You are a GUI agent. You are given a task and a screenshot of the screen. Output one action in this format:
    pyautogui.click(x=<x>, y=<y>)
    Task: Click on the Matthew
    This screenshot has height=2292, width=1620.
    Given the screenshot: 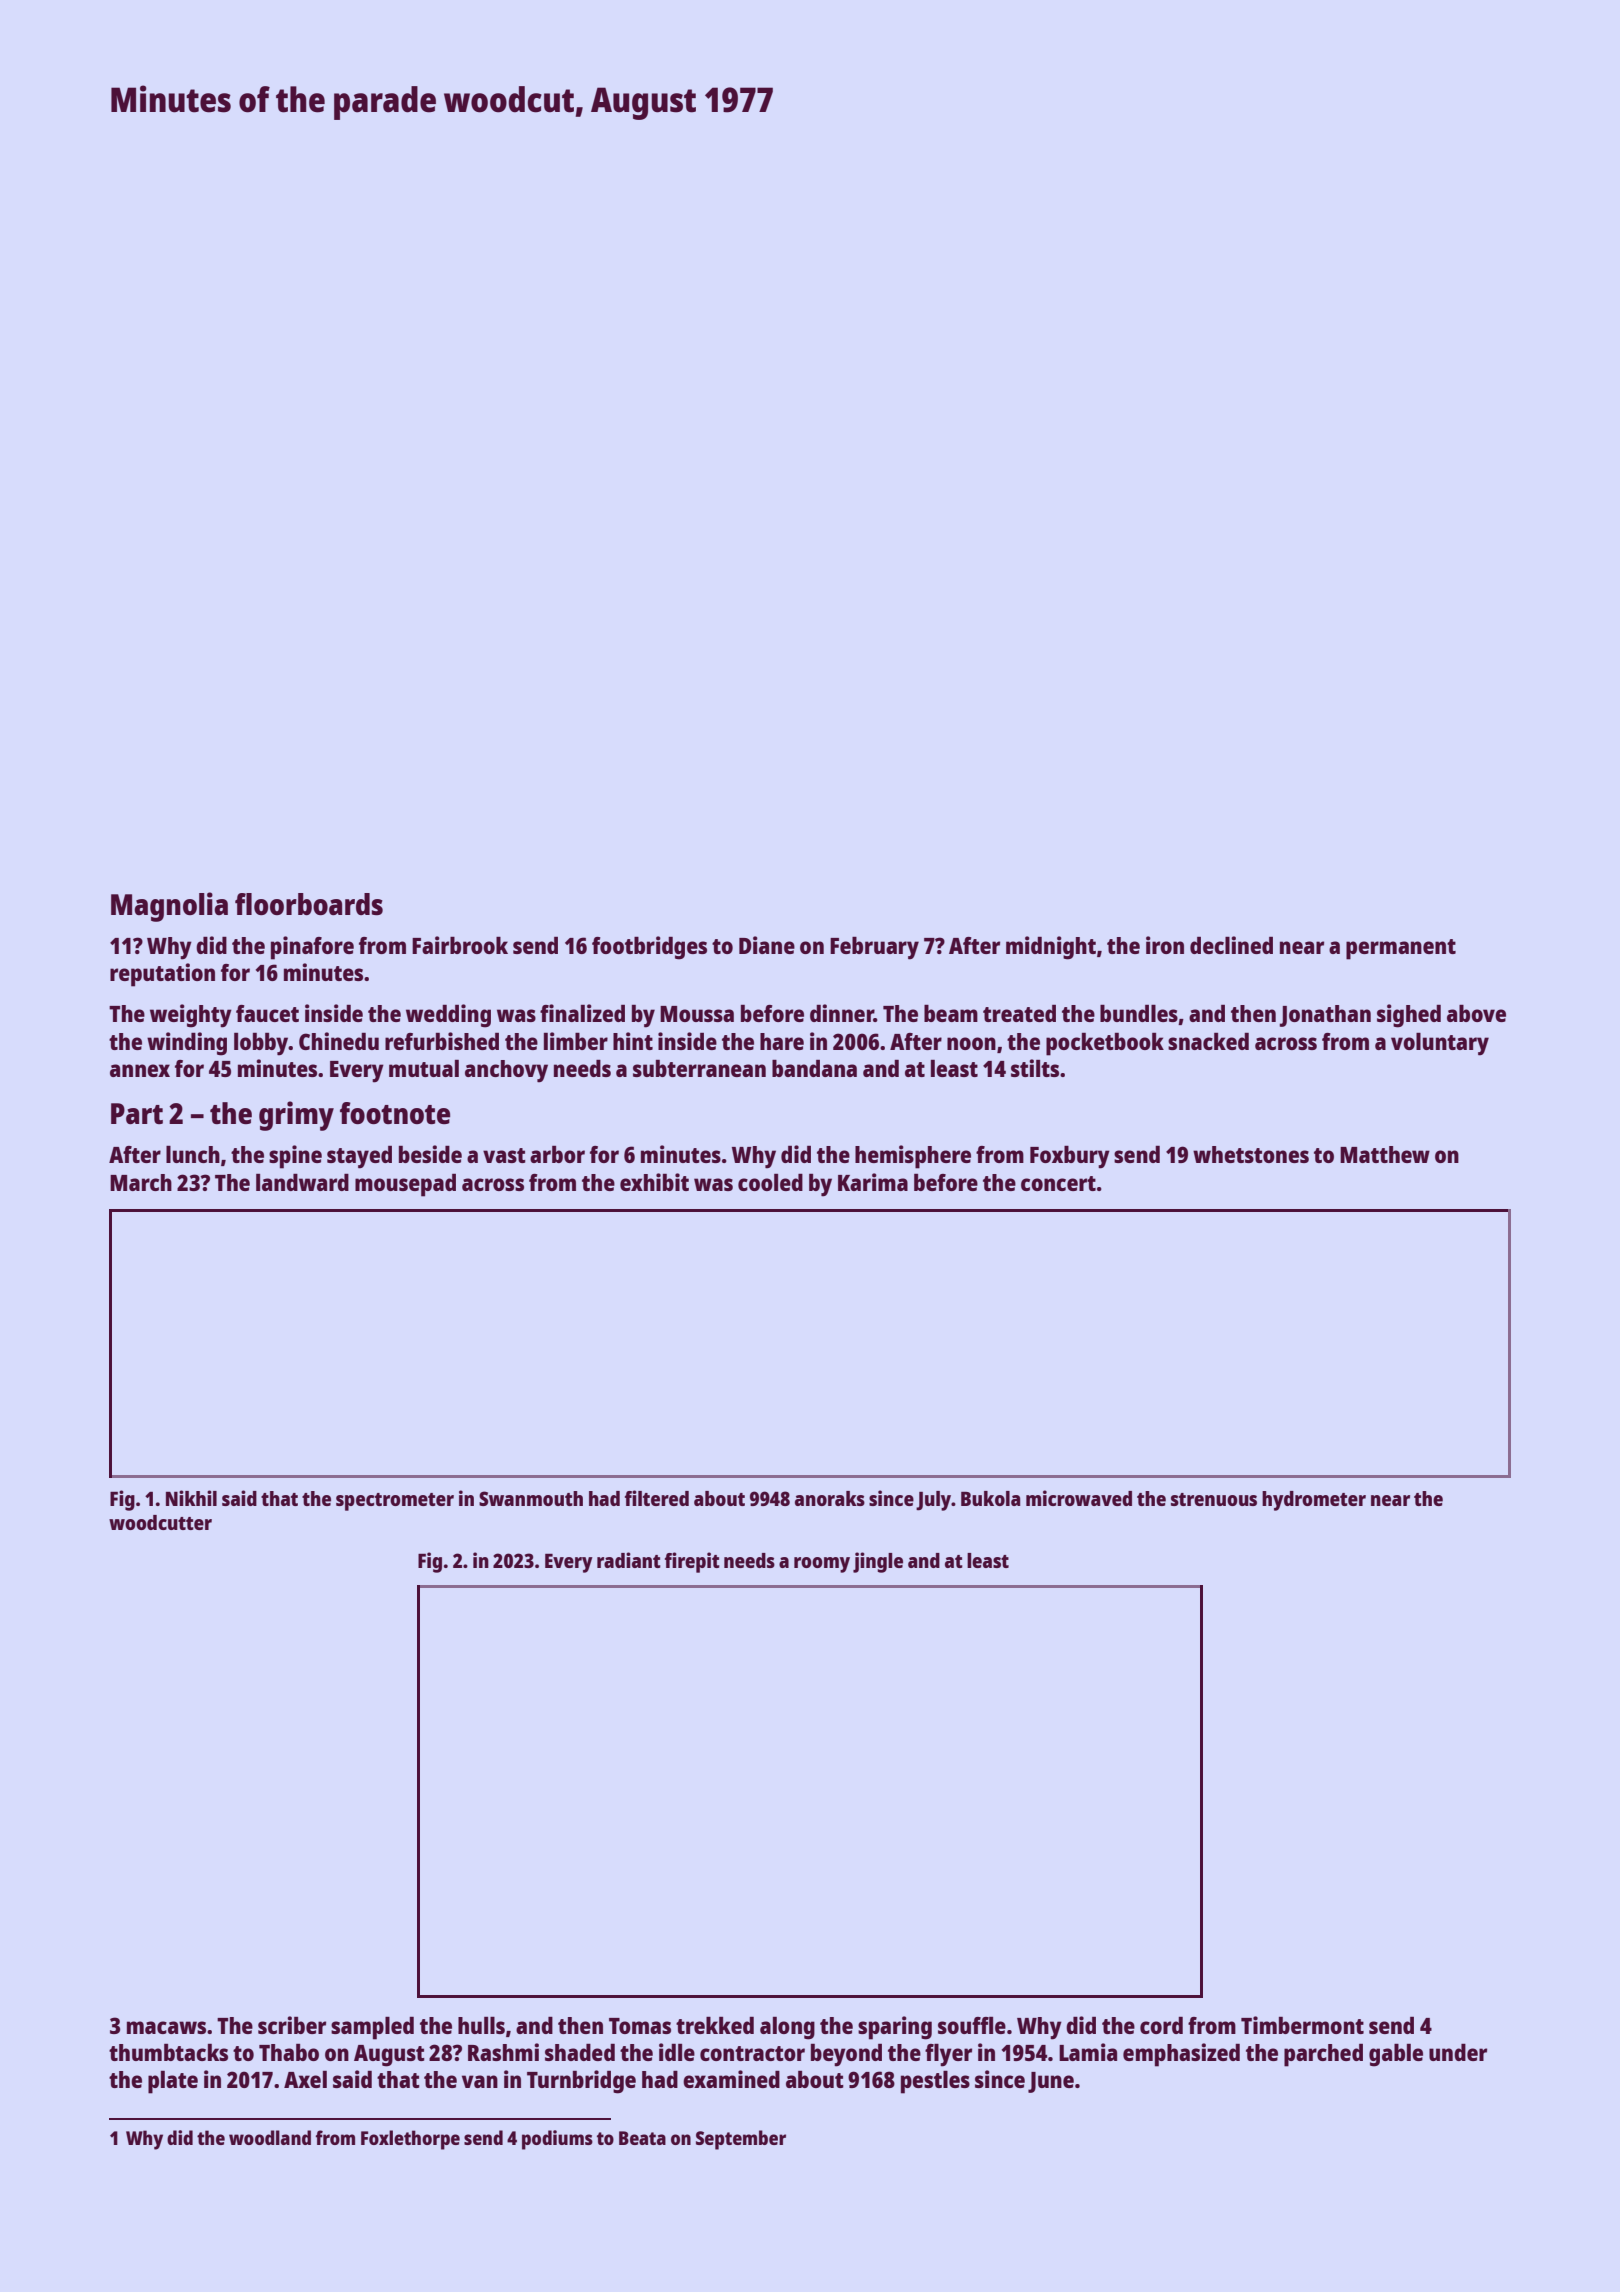 What is the action you would take?
    pyautogui.click(x=1385, y=1154)
